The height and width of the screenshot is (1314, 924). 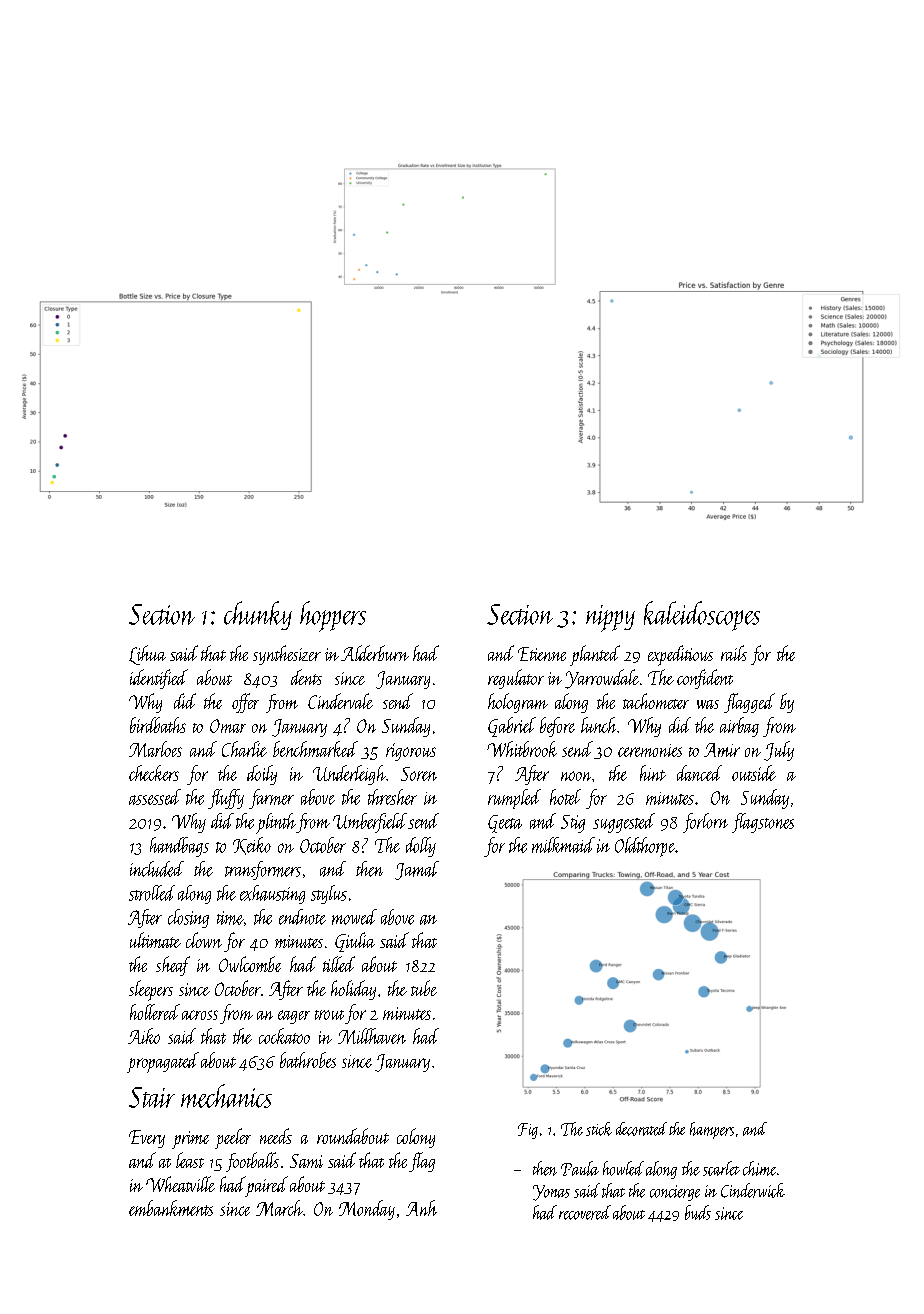 What do you see at coordinates (294, 1017) in the screenshot?
I see `eager` at bounding box center [294, 1017].
